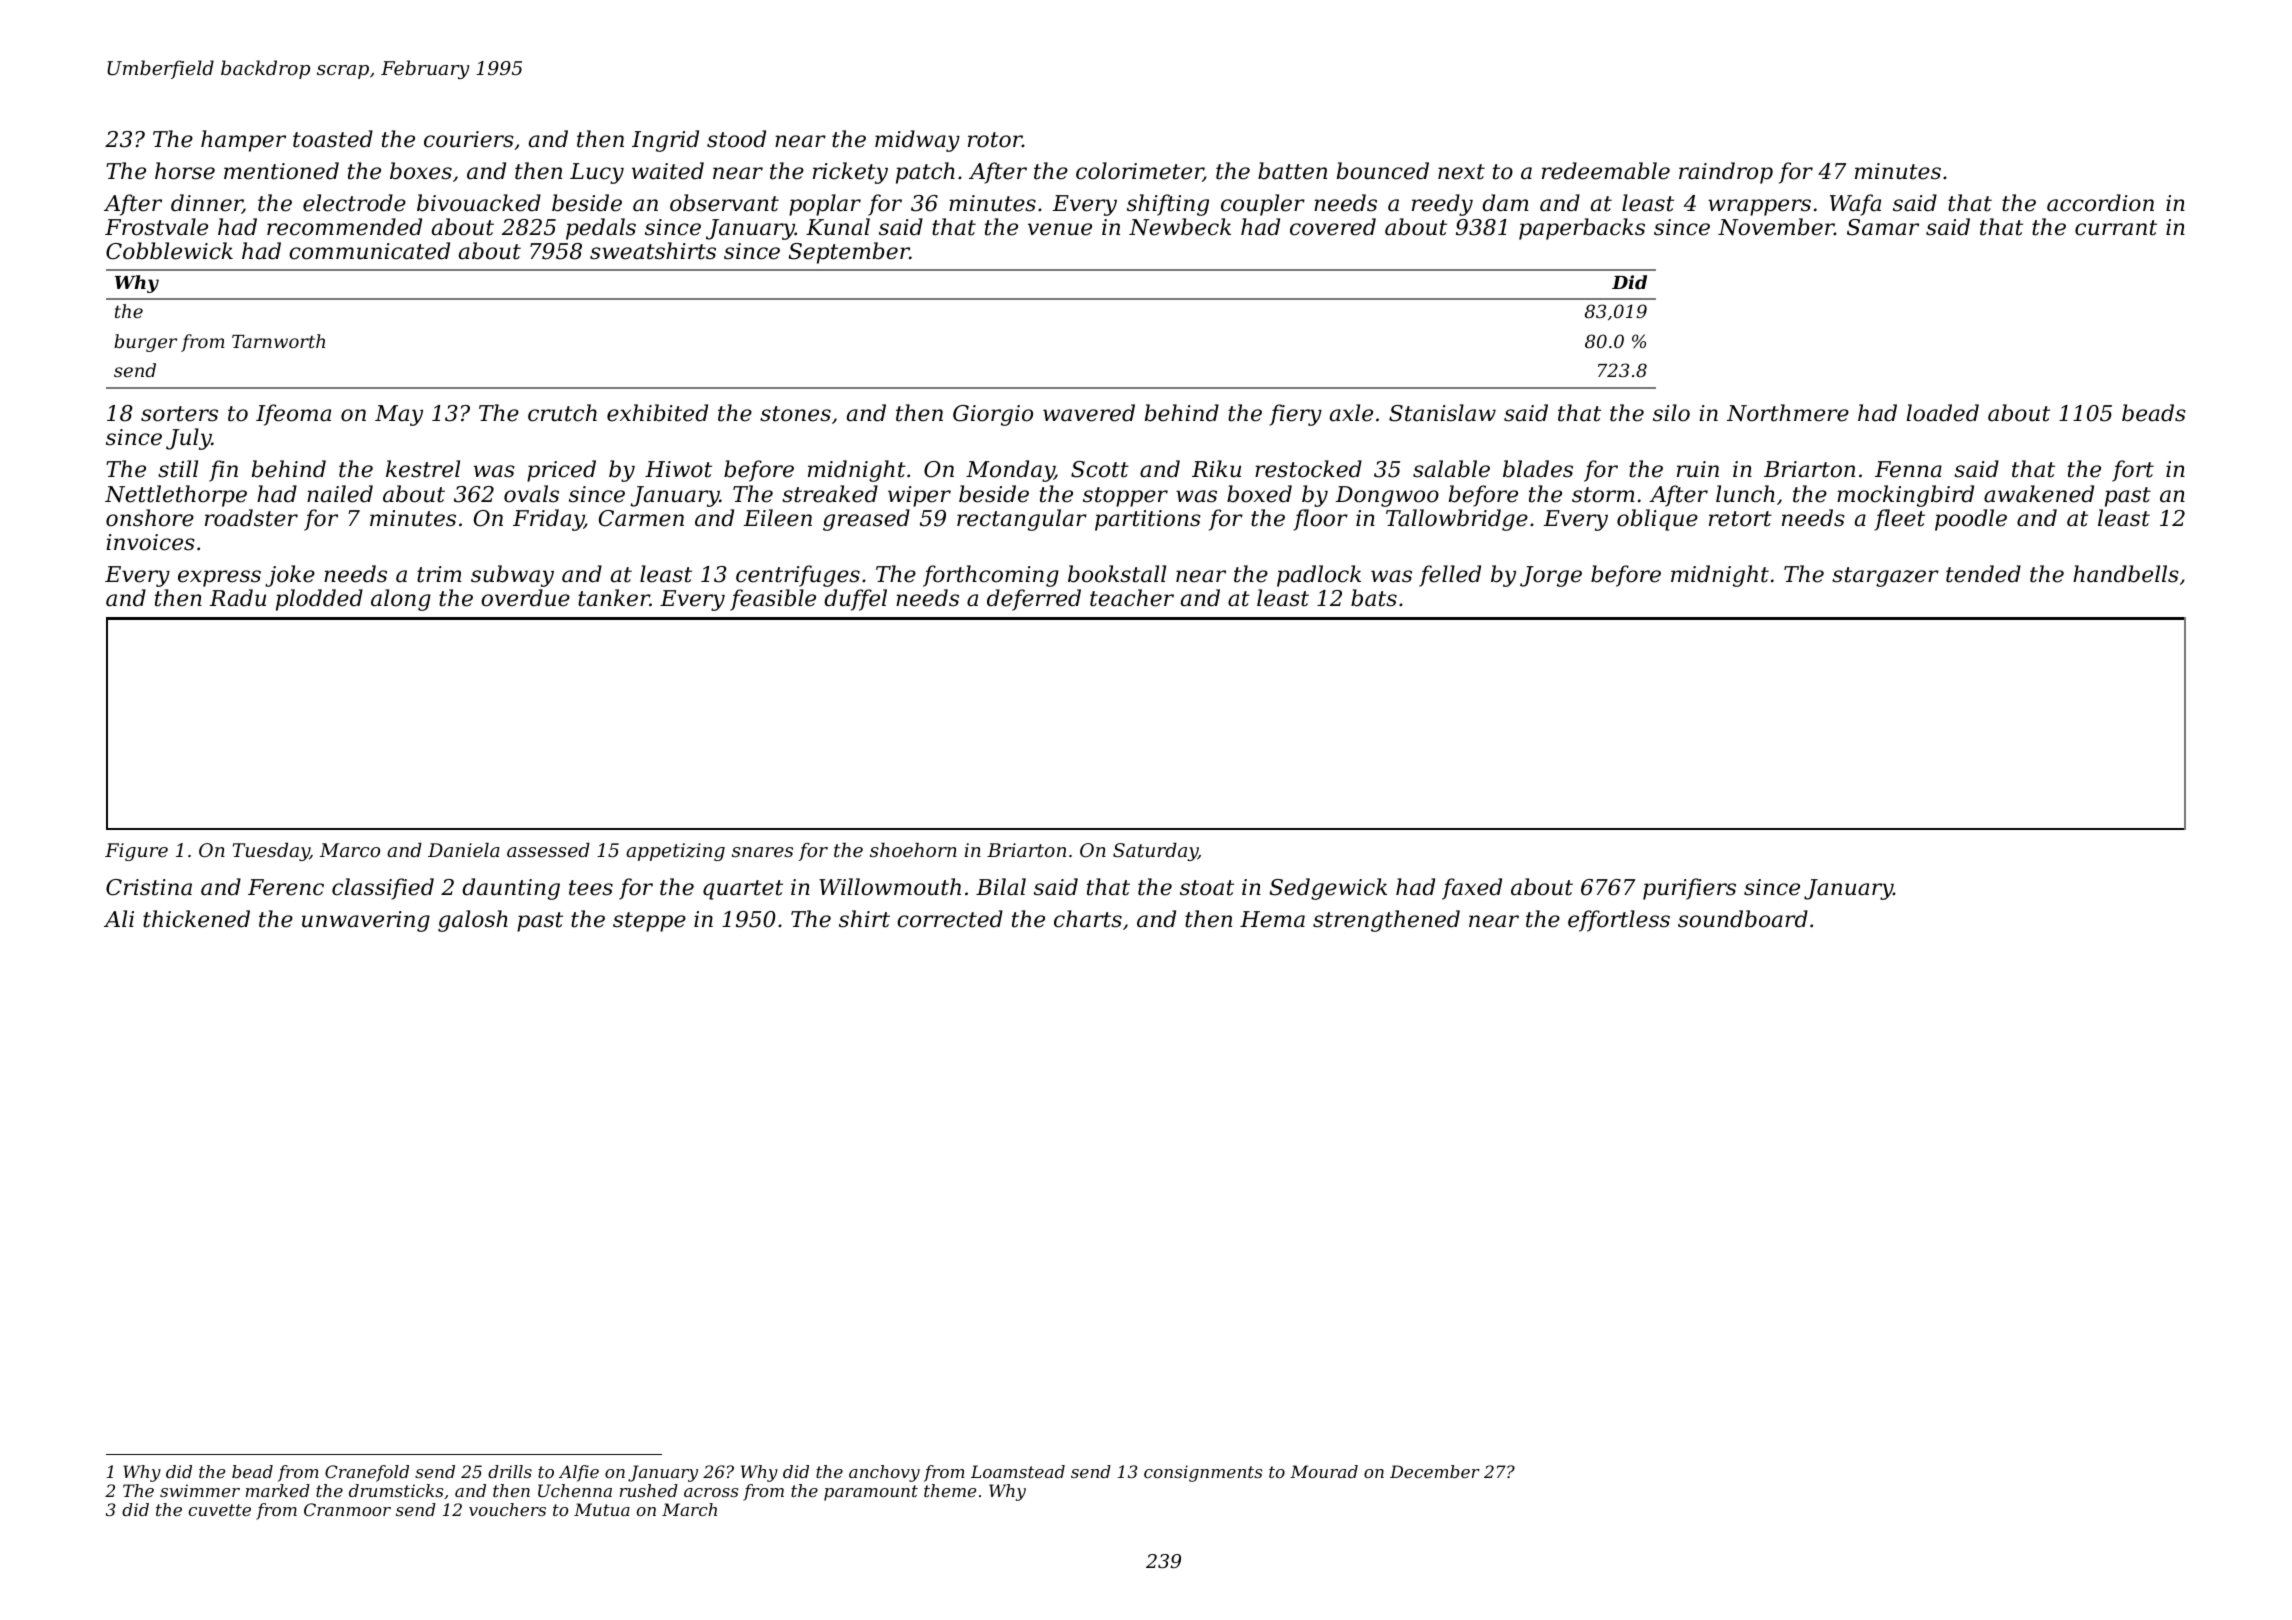 This screenshot has height=1620, width=2292. I want to click on Radu, so click(238, 598).
